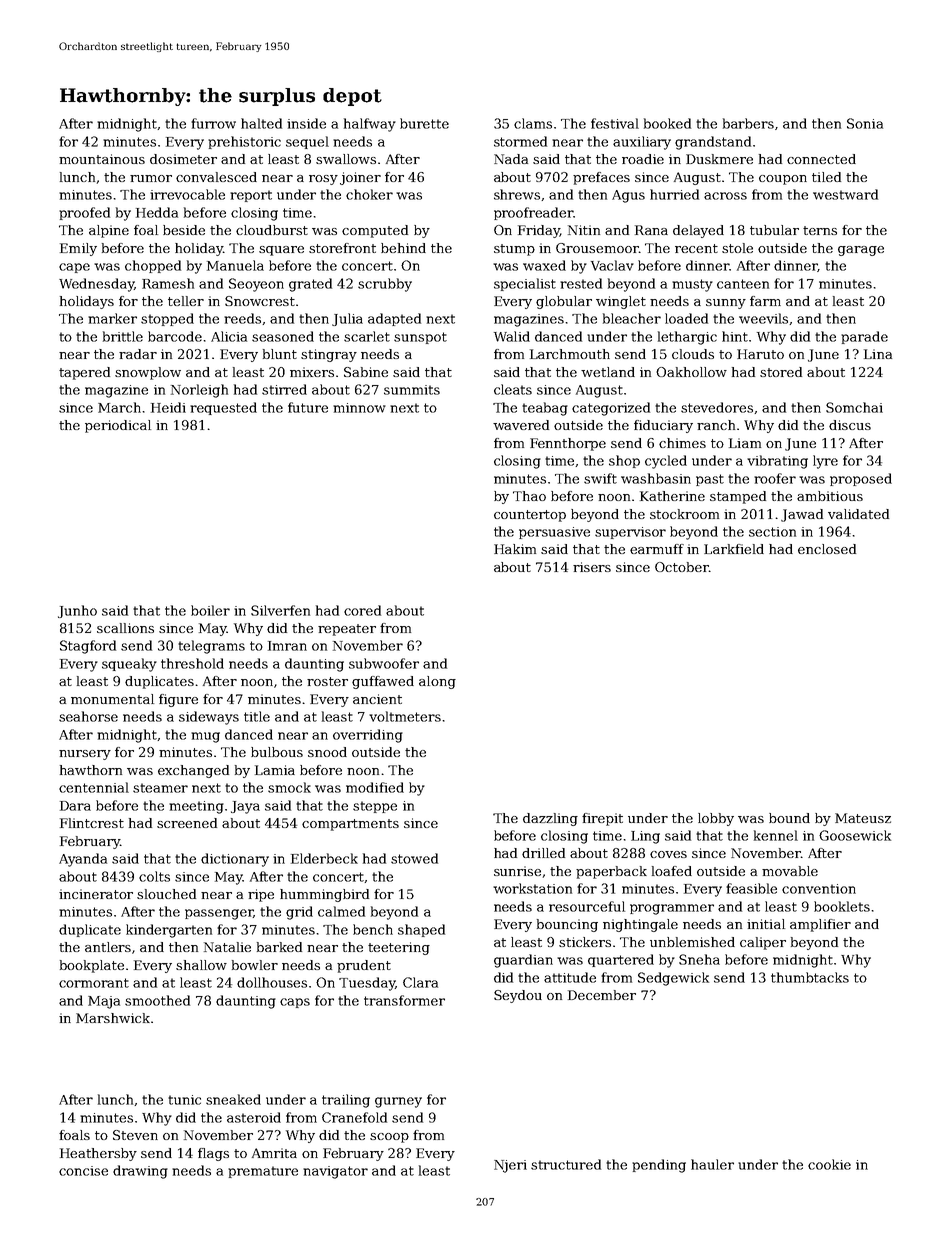 The width and height of the image is (952, 1233). What do you see at coordinates (821, 159) in the image?
I see `connected` at bounding box center [821, 159].
